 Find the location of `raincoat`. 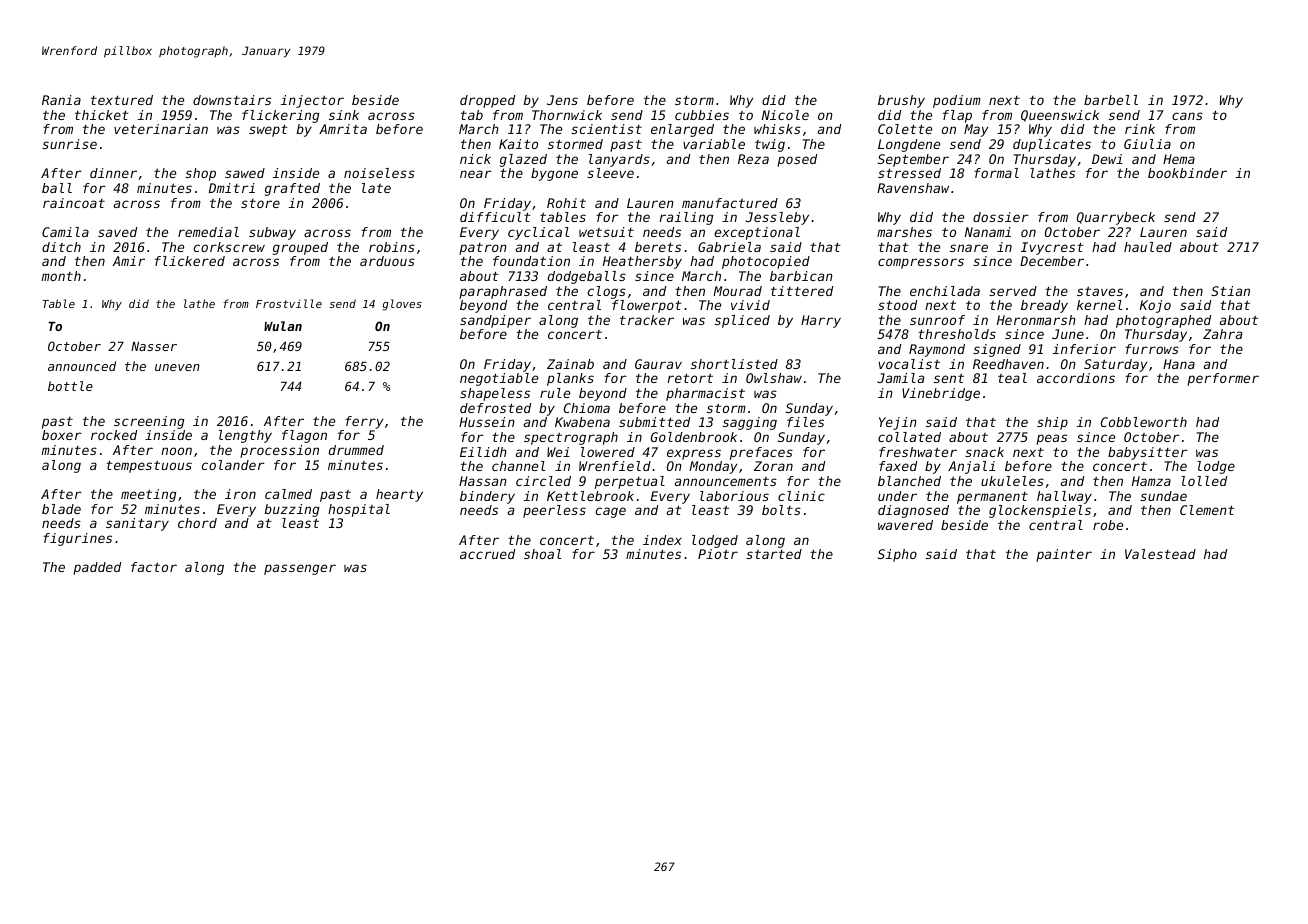

raincoat is located at coordinates (74, 203).
